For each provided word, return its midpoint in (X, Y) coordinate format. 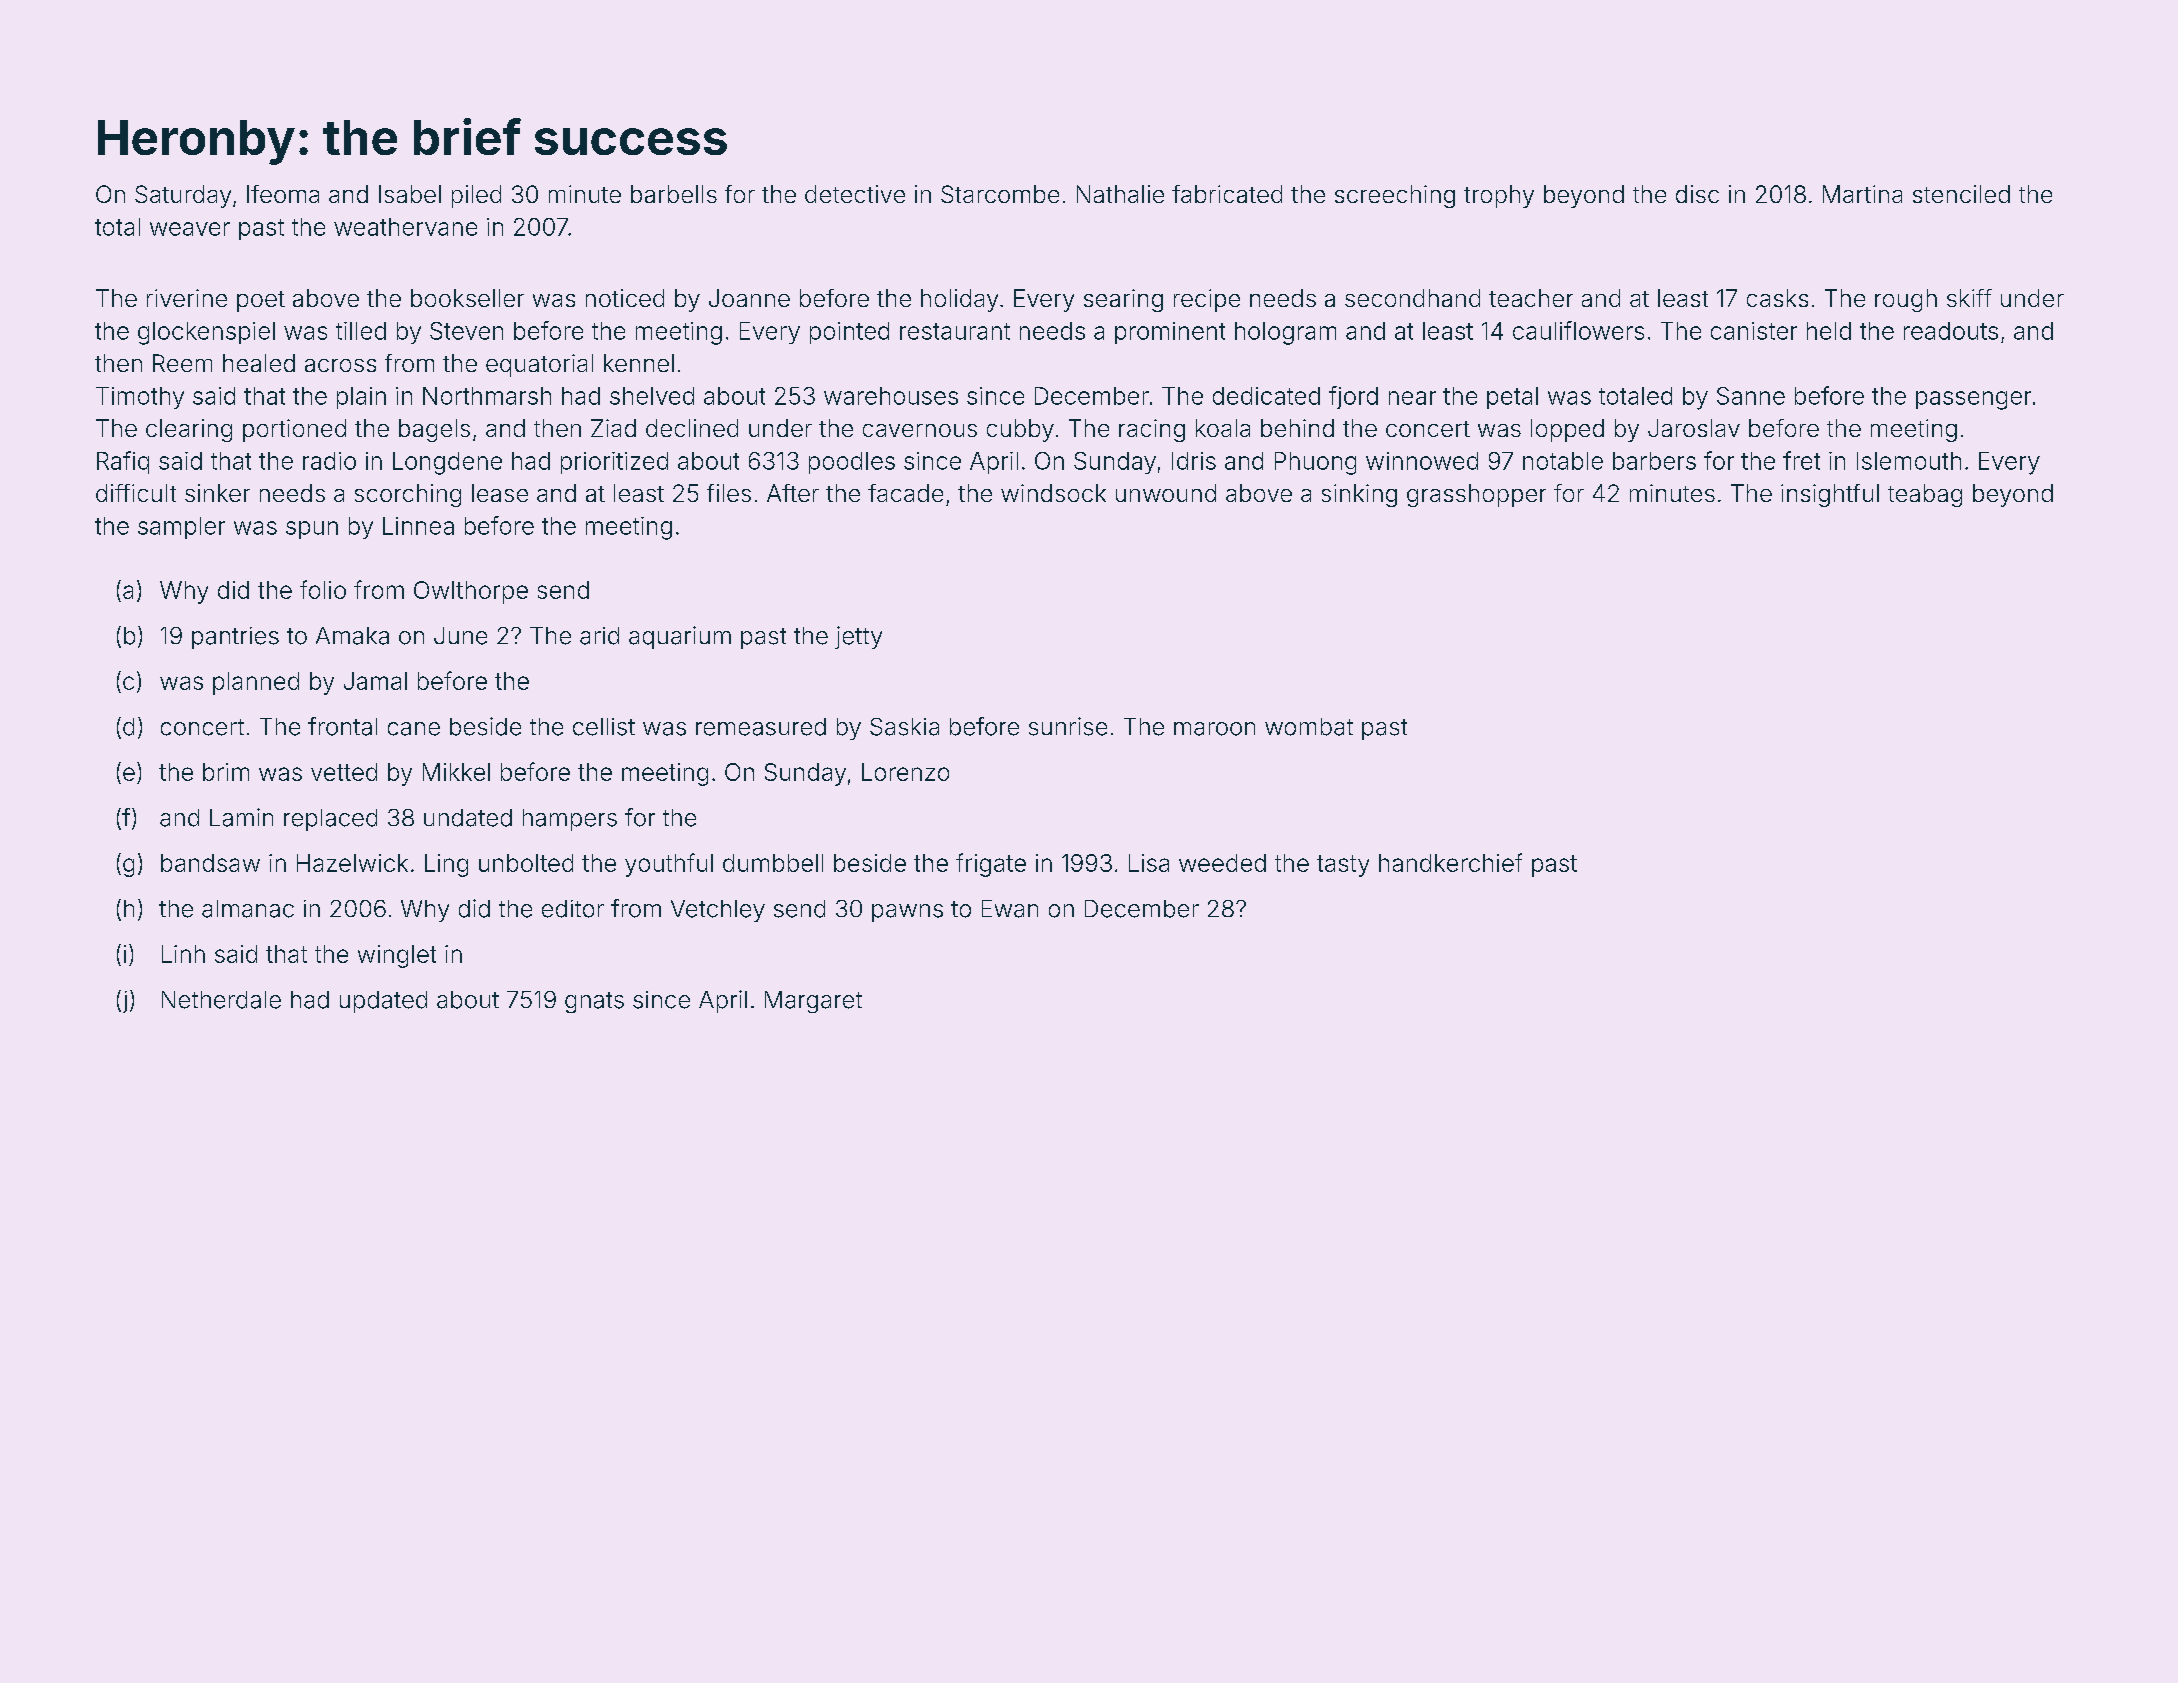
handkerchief (1450, 862)
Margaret (813, 1002)
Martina (1862, 194)
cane (414, 729)
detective (855, 194)
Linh (183, 954)
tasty (1343, 866)
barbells (674, 194)
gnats (594, 1002)
